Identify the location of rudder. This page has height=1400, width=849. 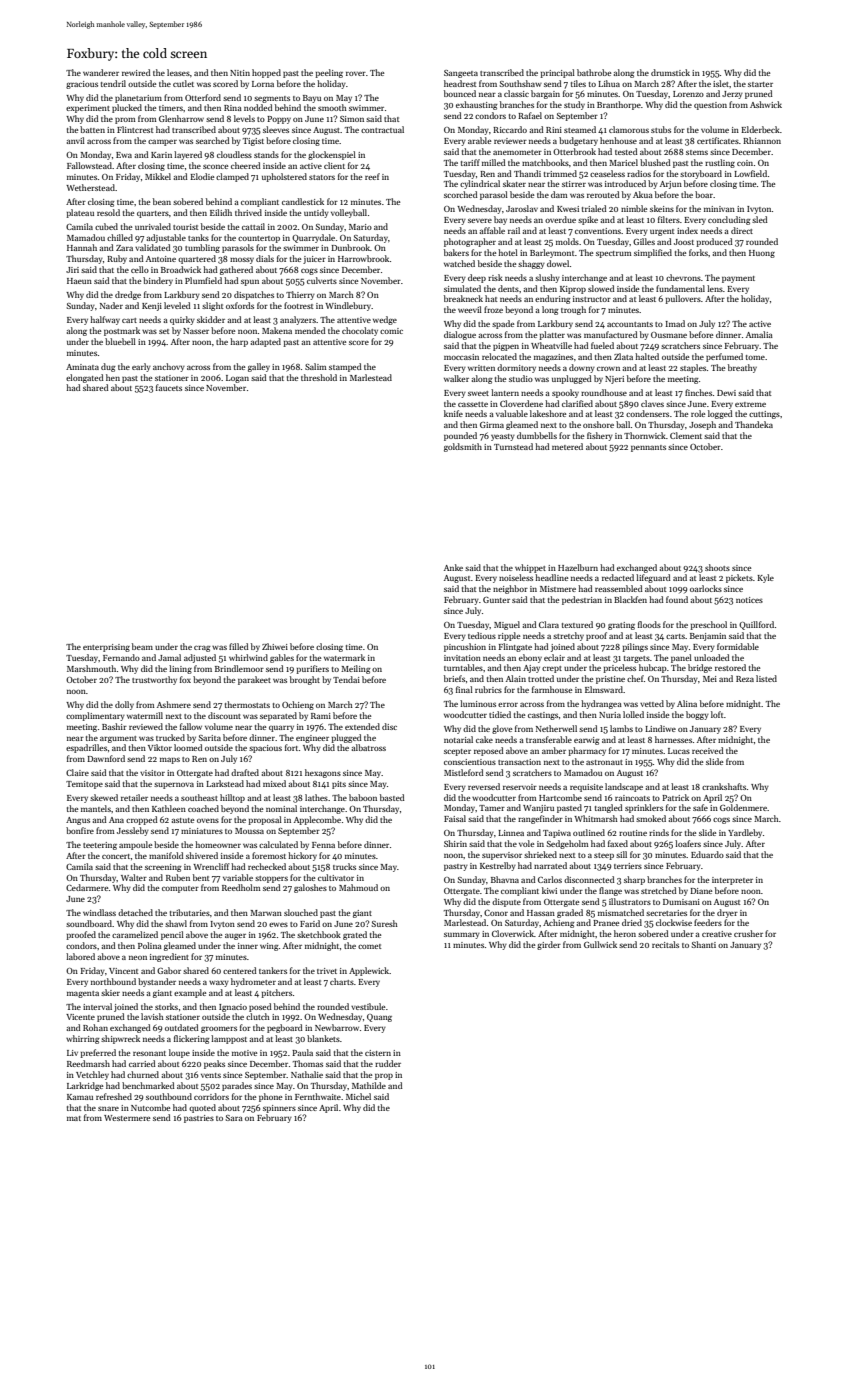
(388, 1063).
